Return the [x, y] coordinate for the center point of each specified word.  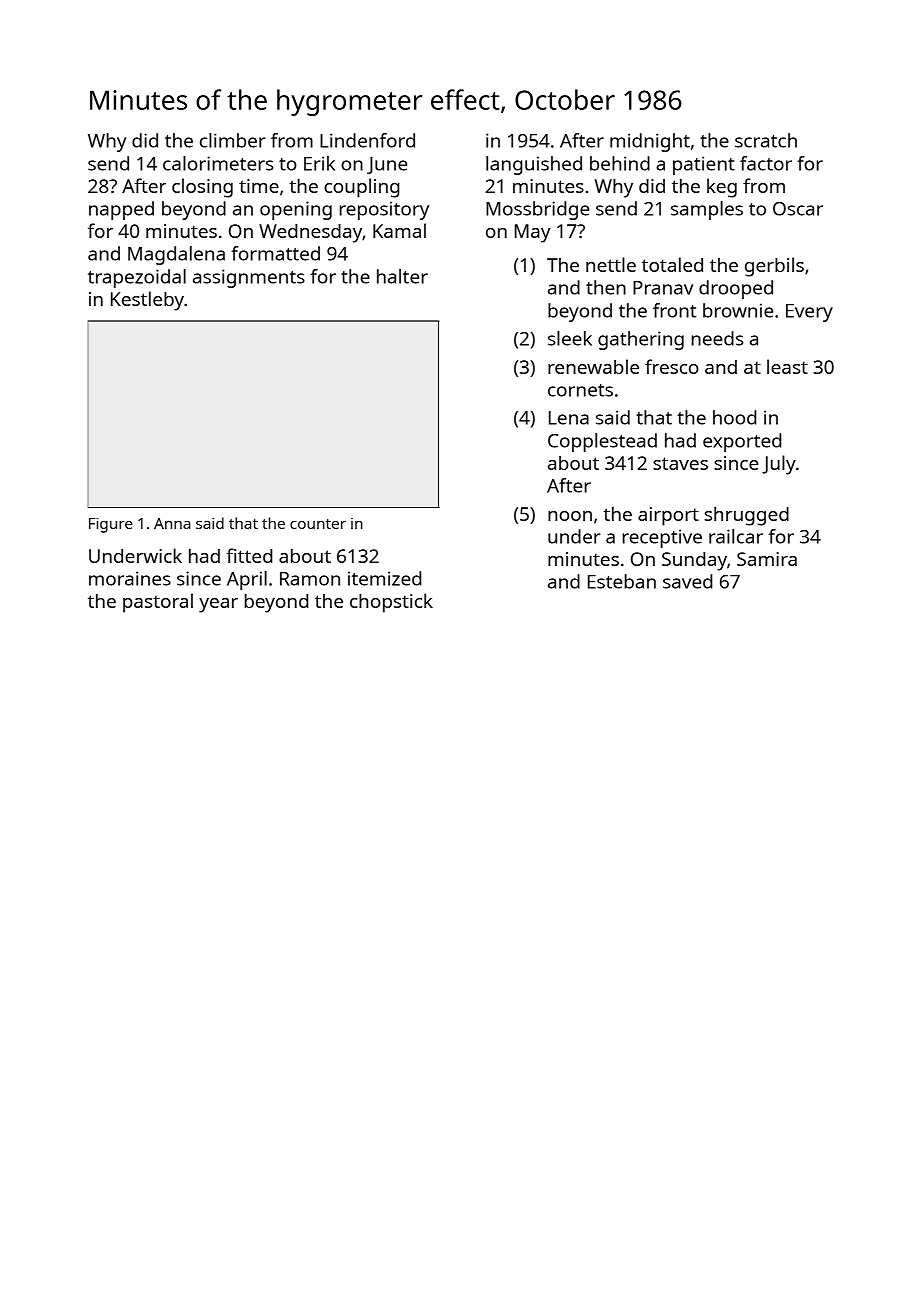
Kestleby [147, 301]
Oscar [798, 209]
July [779, 465]
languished [534, 165]
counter [318, 524]
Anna [172, 523]
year [218, 605]
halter [402, 276]
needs [717, 338]
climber [233, 140]
